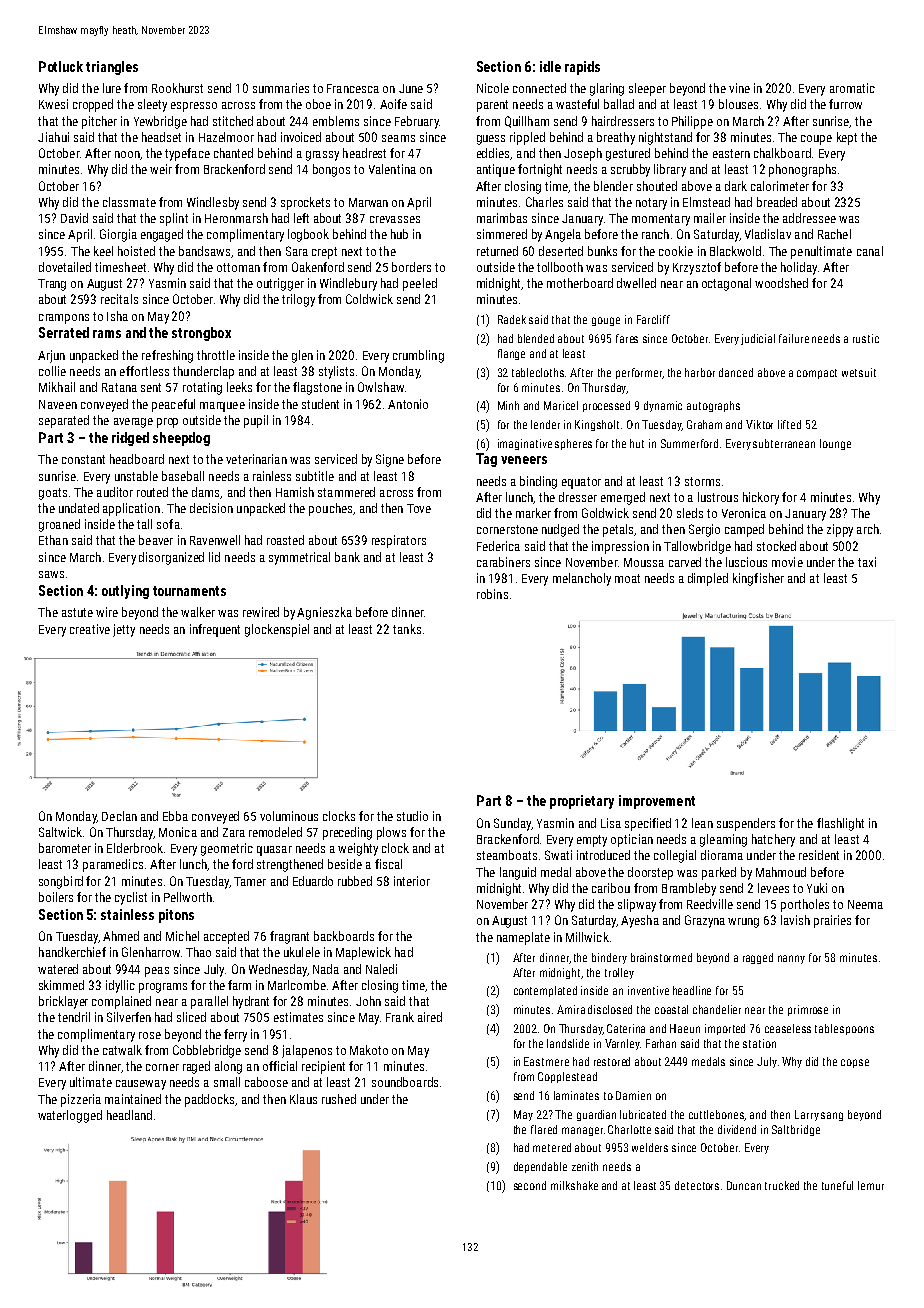 This screenshot has height=1308, width=924. What do you see at coordinates (56, 897) in the screenshot?
I see `boilers` at bounding box center [56, 897].
